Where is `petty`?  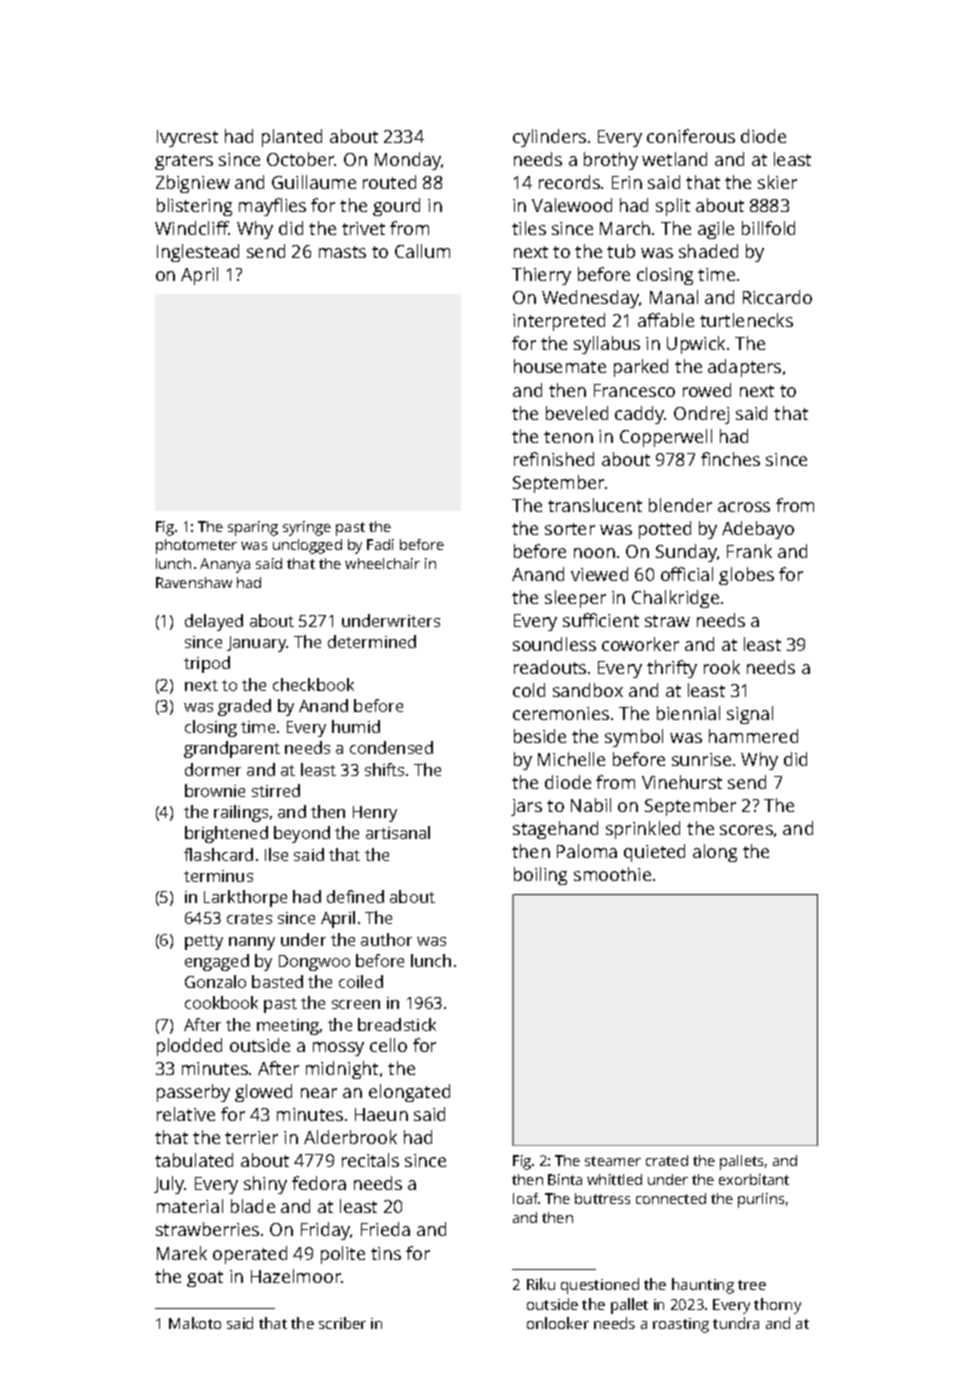 petty is located at coordinates (204, 942).
